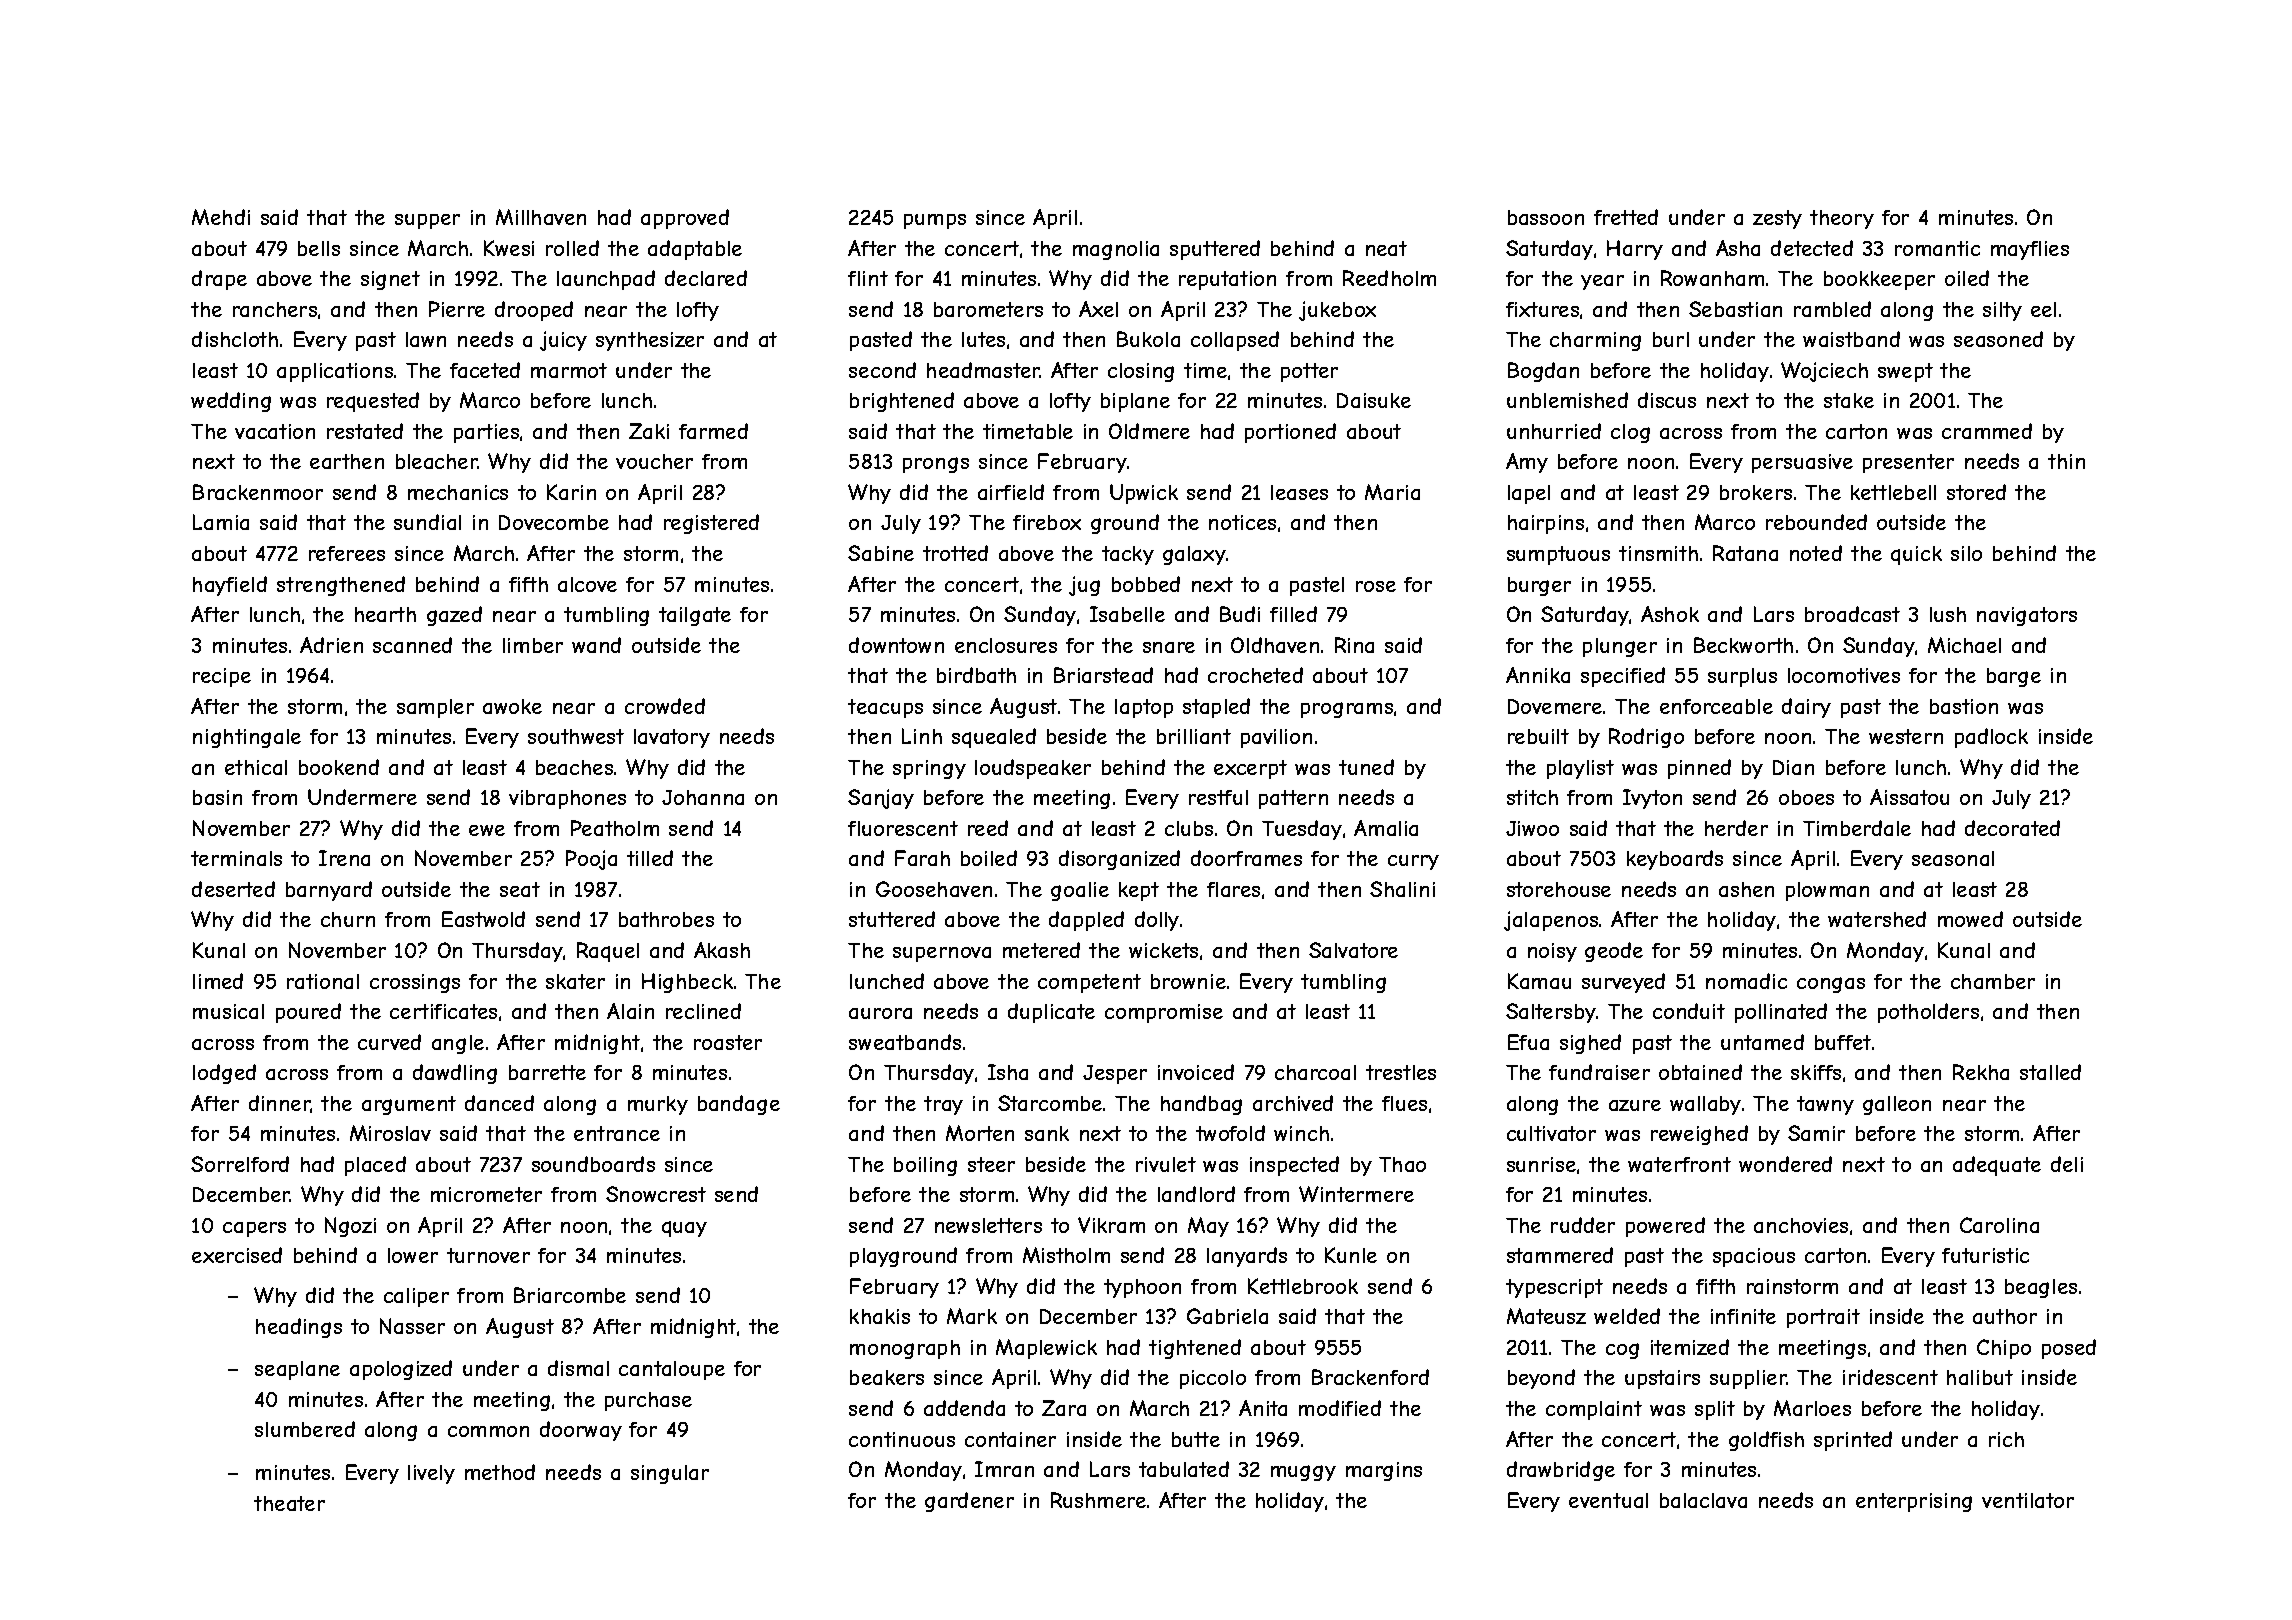  I want to click on dinner, so click(280, 1104).
